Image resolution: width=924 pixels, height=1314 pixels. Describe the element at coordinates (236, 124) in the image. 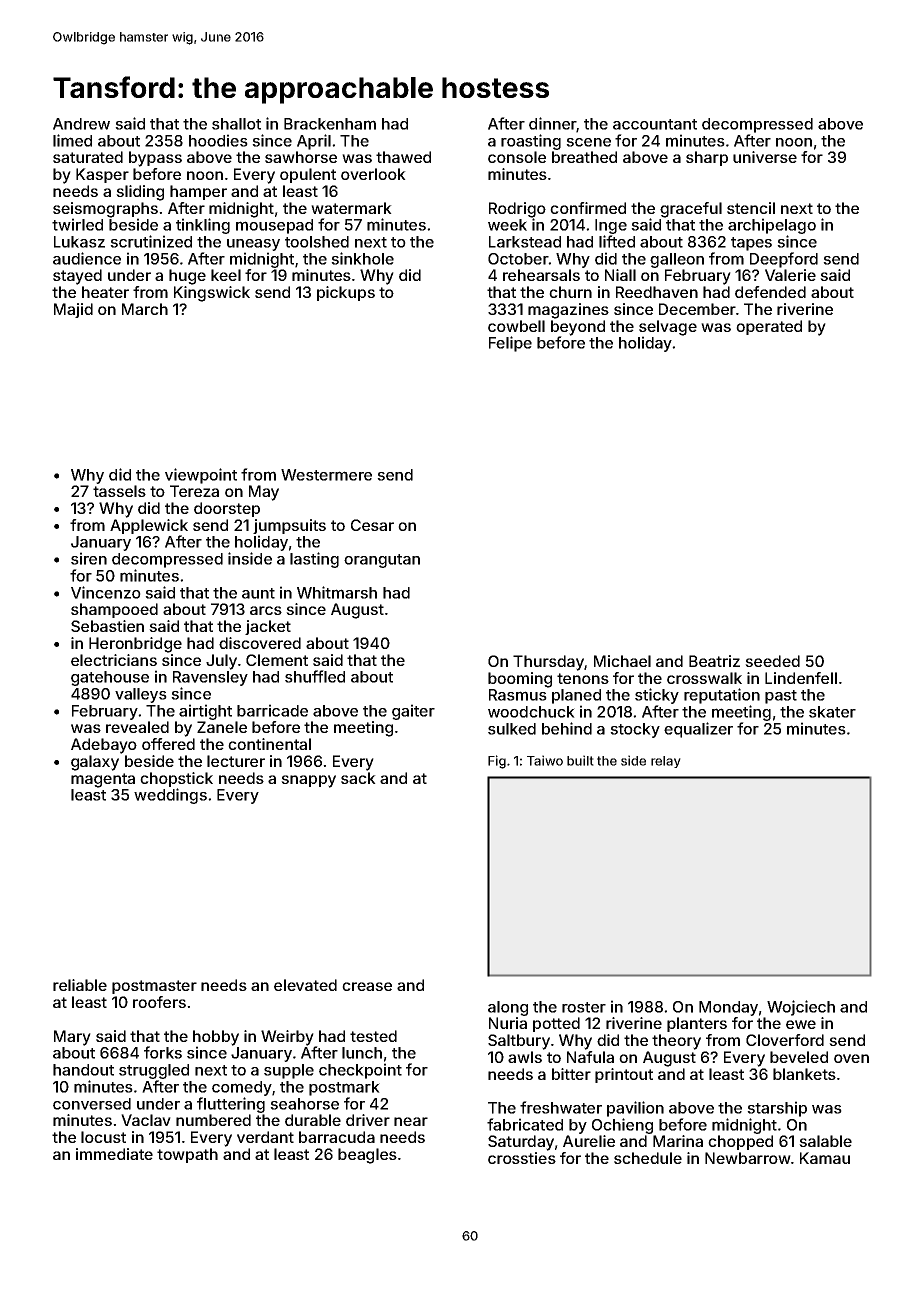

I see `shallot` at that location.
